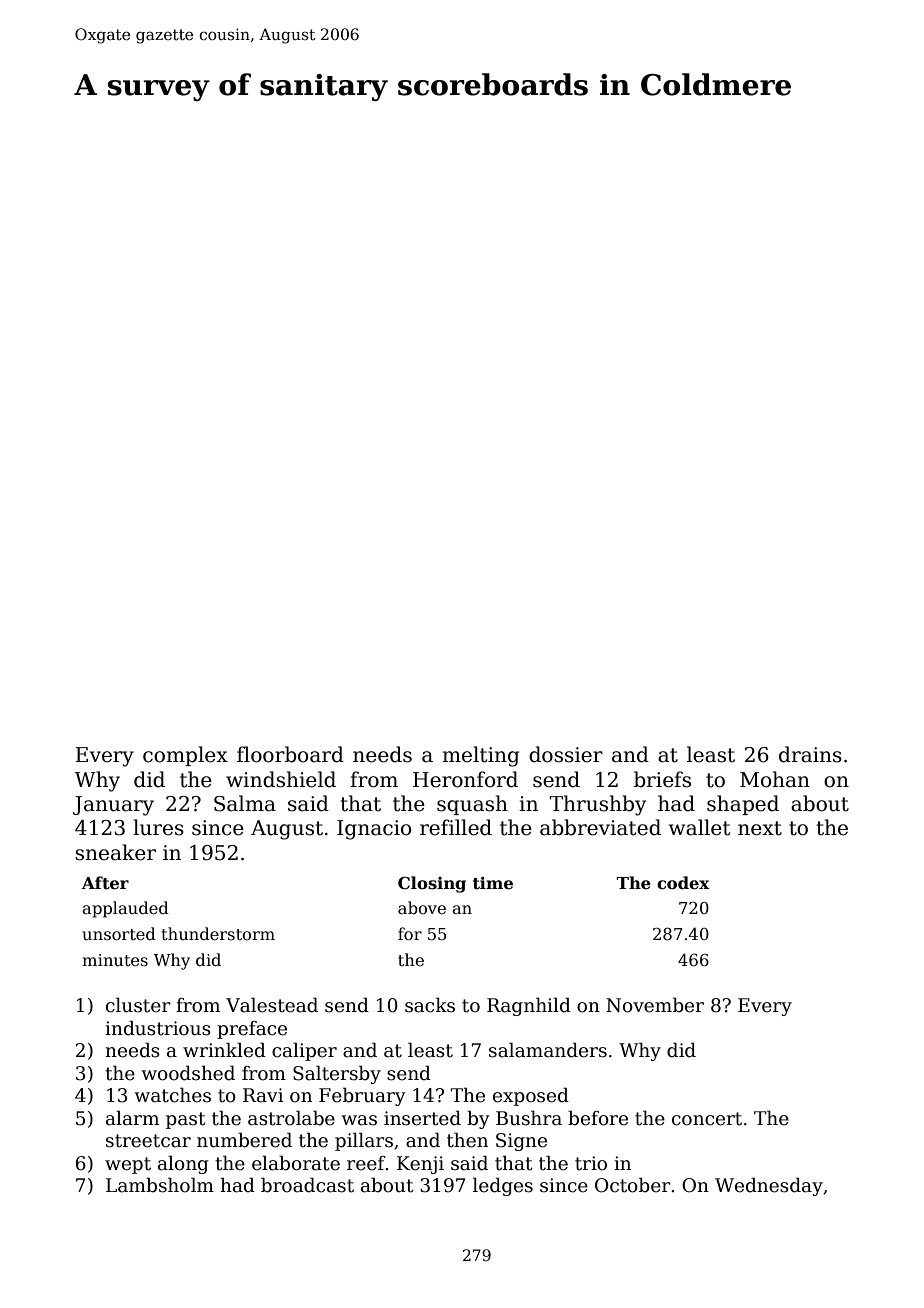 This page has height=1308, width=924. I want to click on floorboard, so click(290, 754).
